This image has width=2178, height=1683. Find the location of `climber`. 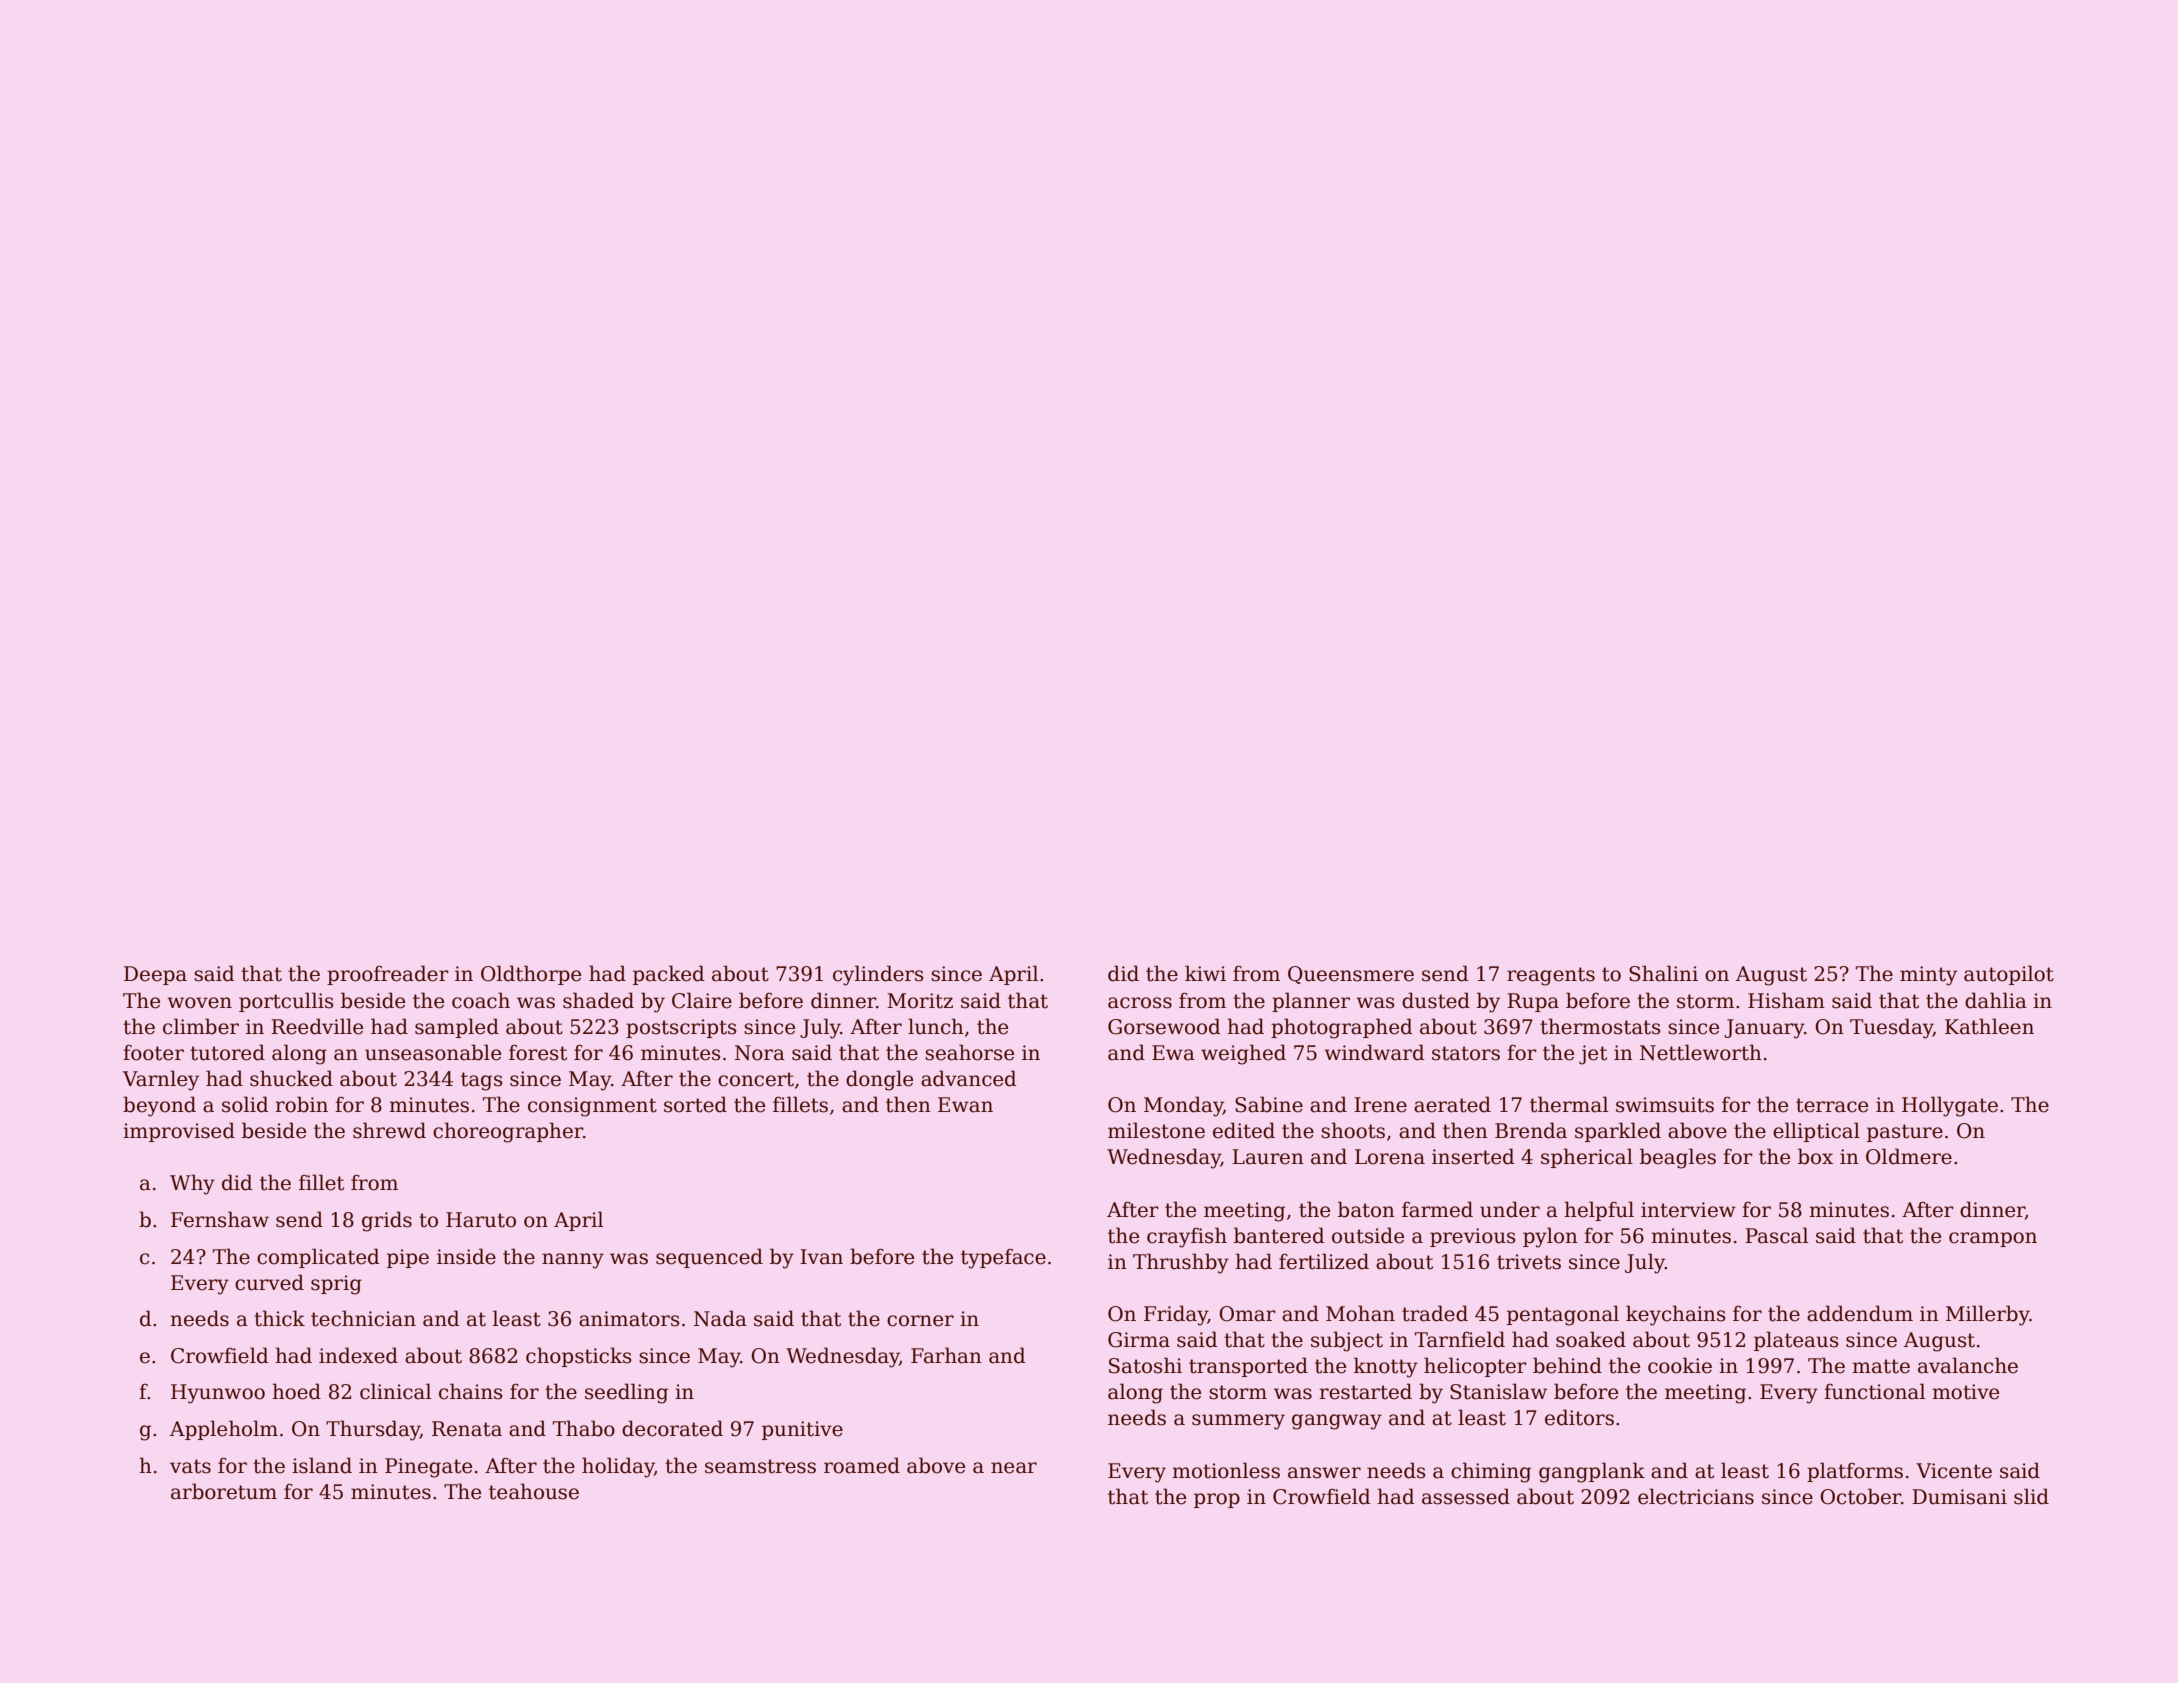

climber is located at coordinates (201, 1026).
